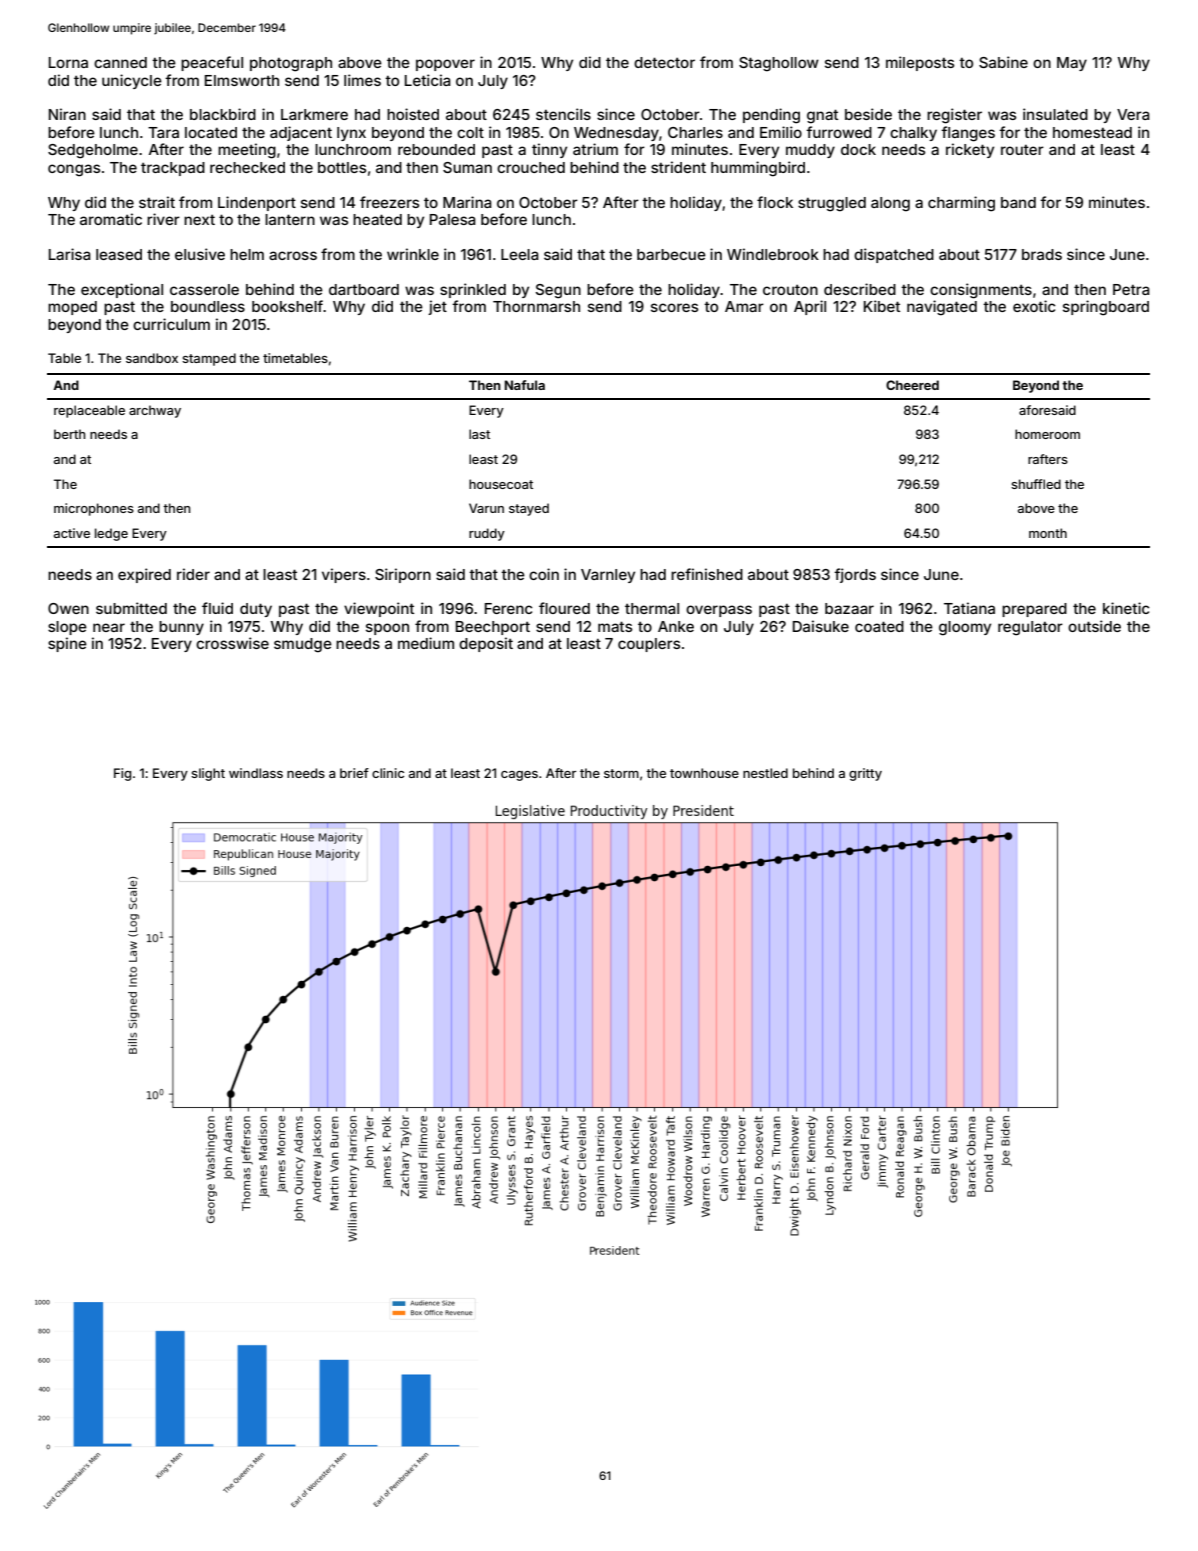 Image resolution: width=1198 pixels, height=1551 pixels. Describe the element at coordinates (72, 308) in the page. I see `moped` at that location.
